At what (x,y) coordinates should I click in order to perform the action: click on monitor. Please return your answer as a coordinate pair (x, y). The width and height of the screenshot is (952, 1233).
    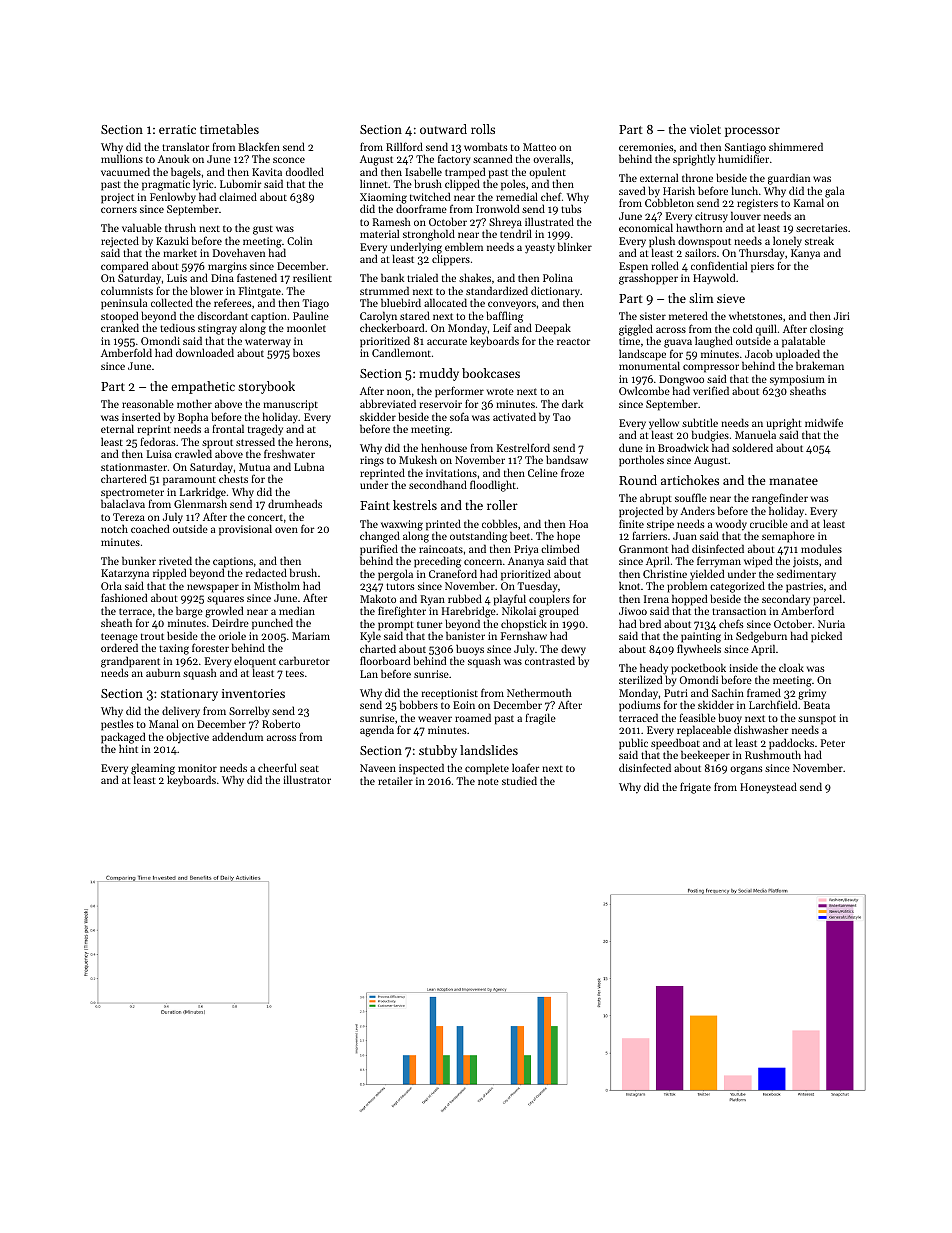
    Looking at the image, I should click on (197, 768).
